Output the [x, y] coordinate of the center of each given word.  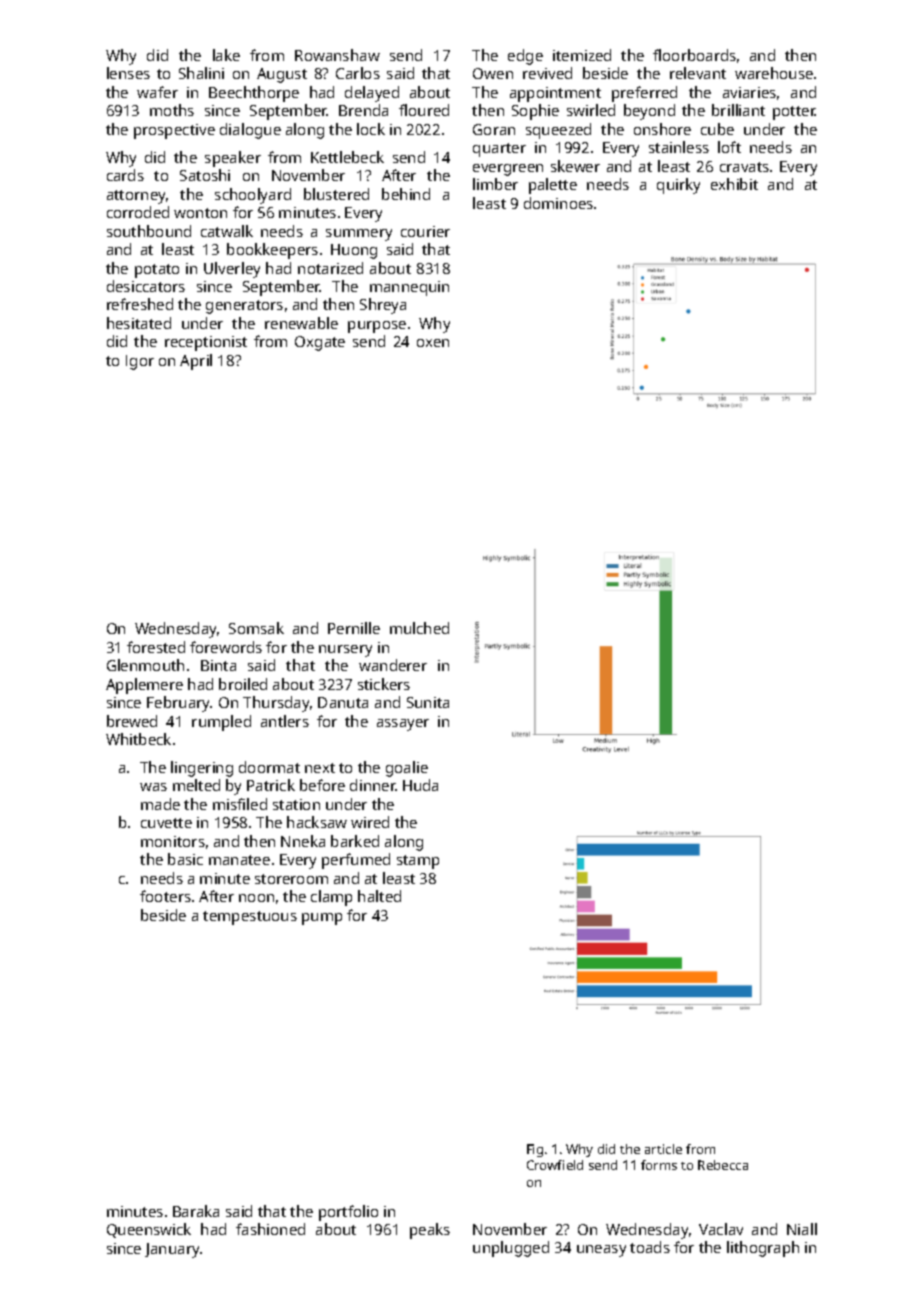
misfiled [240, 804]
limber [495, 184]
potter [794, 113]
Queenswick [149, 1230]
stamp [418, 862]
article [663, 1149]
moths [172, 110]
